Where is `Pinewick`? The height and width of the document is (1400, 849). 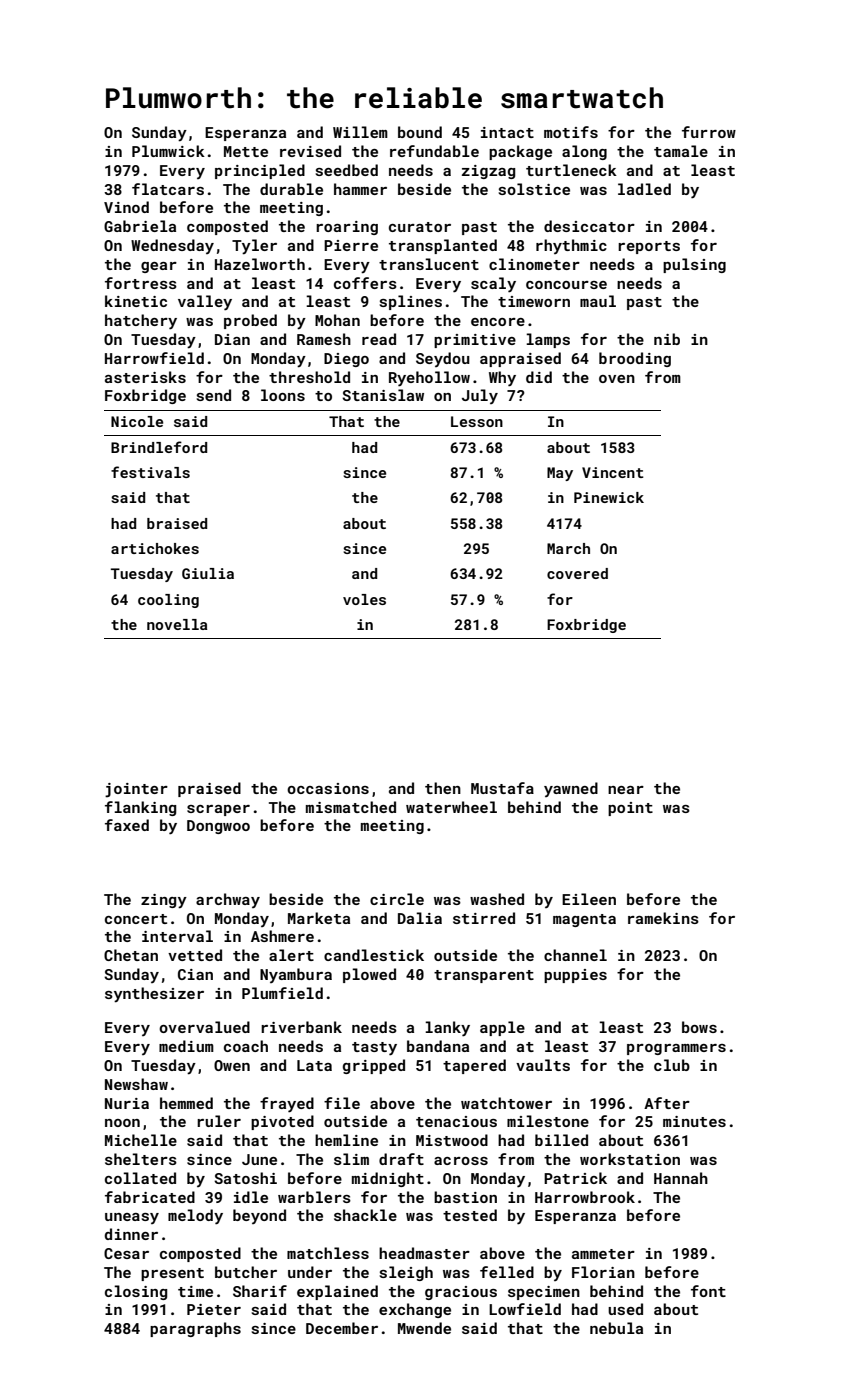
Pinewick is located at coordinates (609, 497).
